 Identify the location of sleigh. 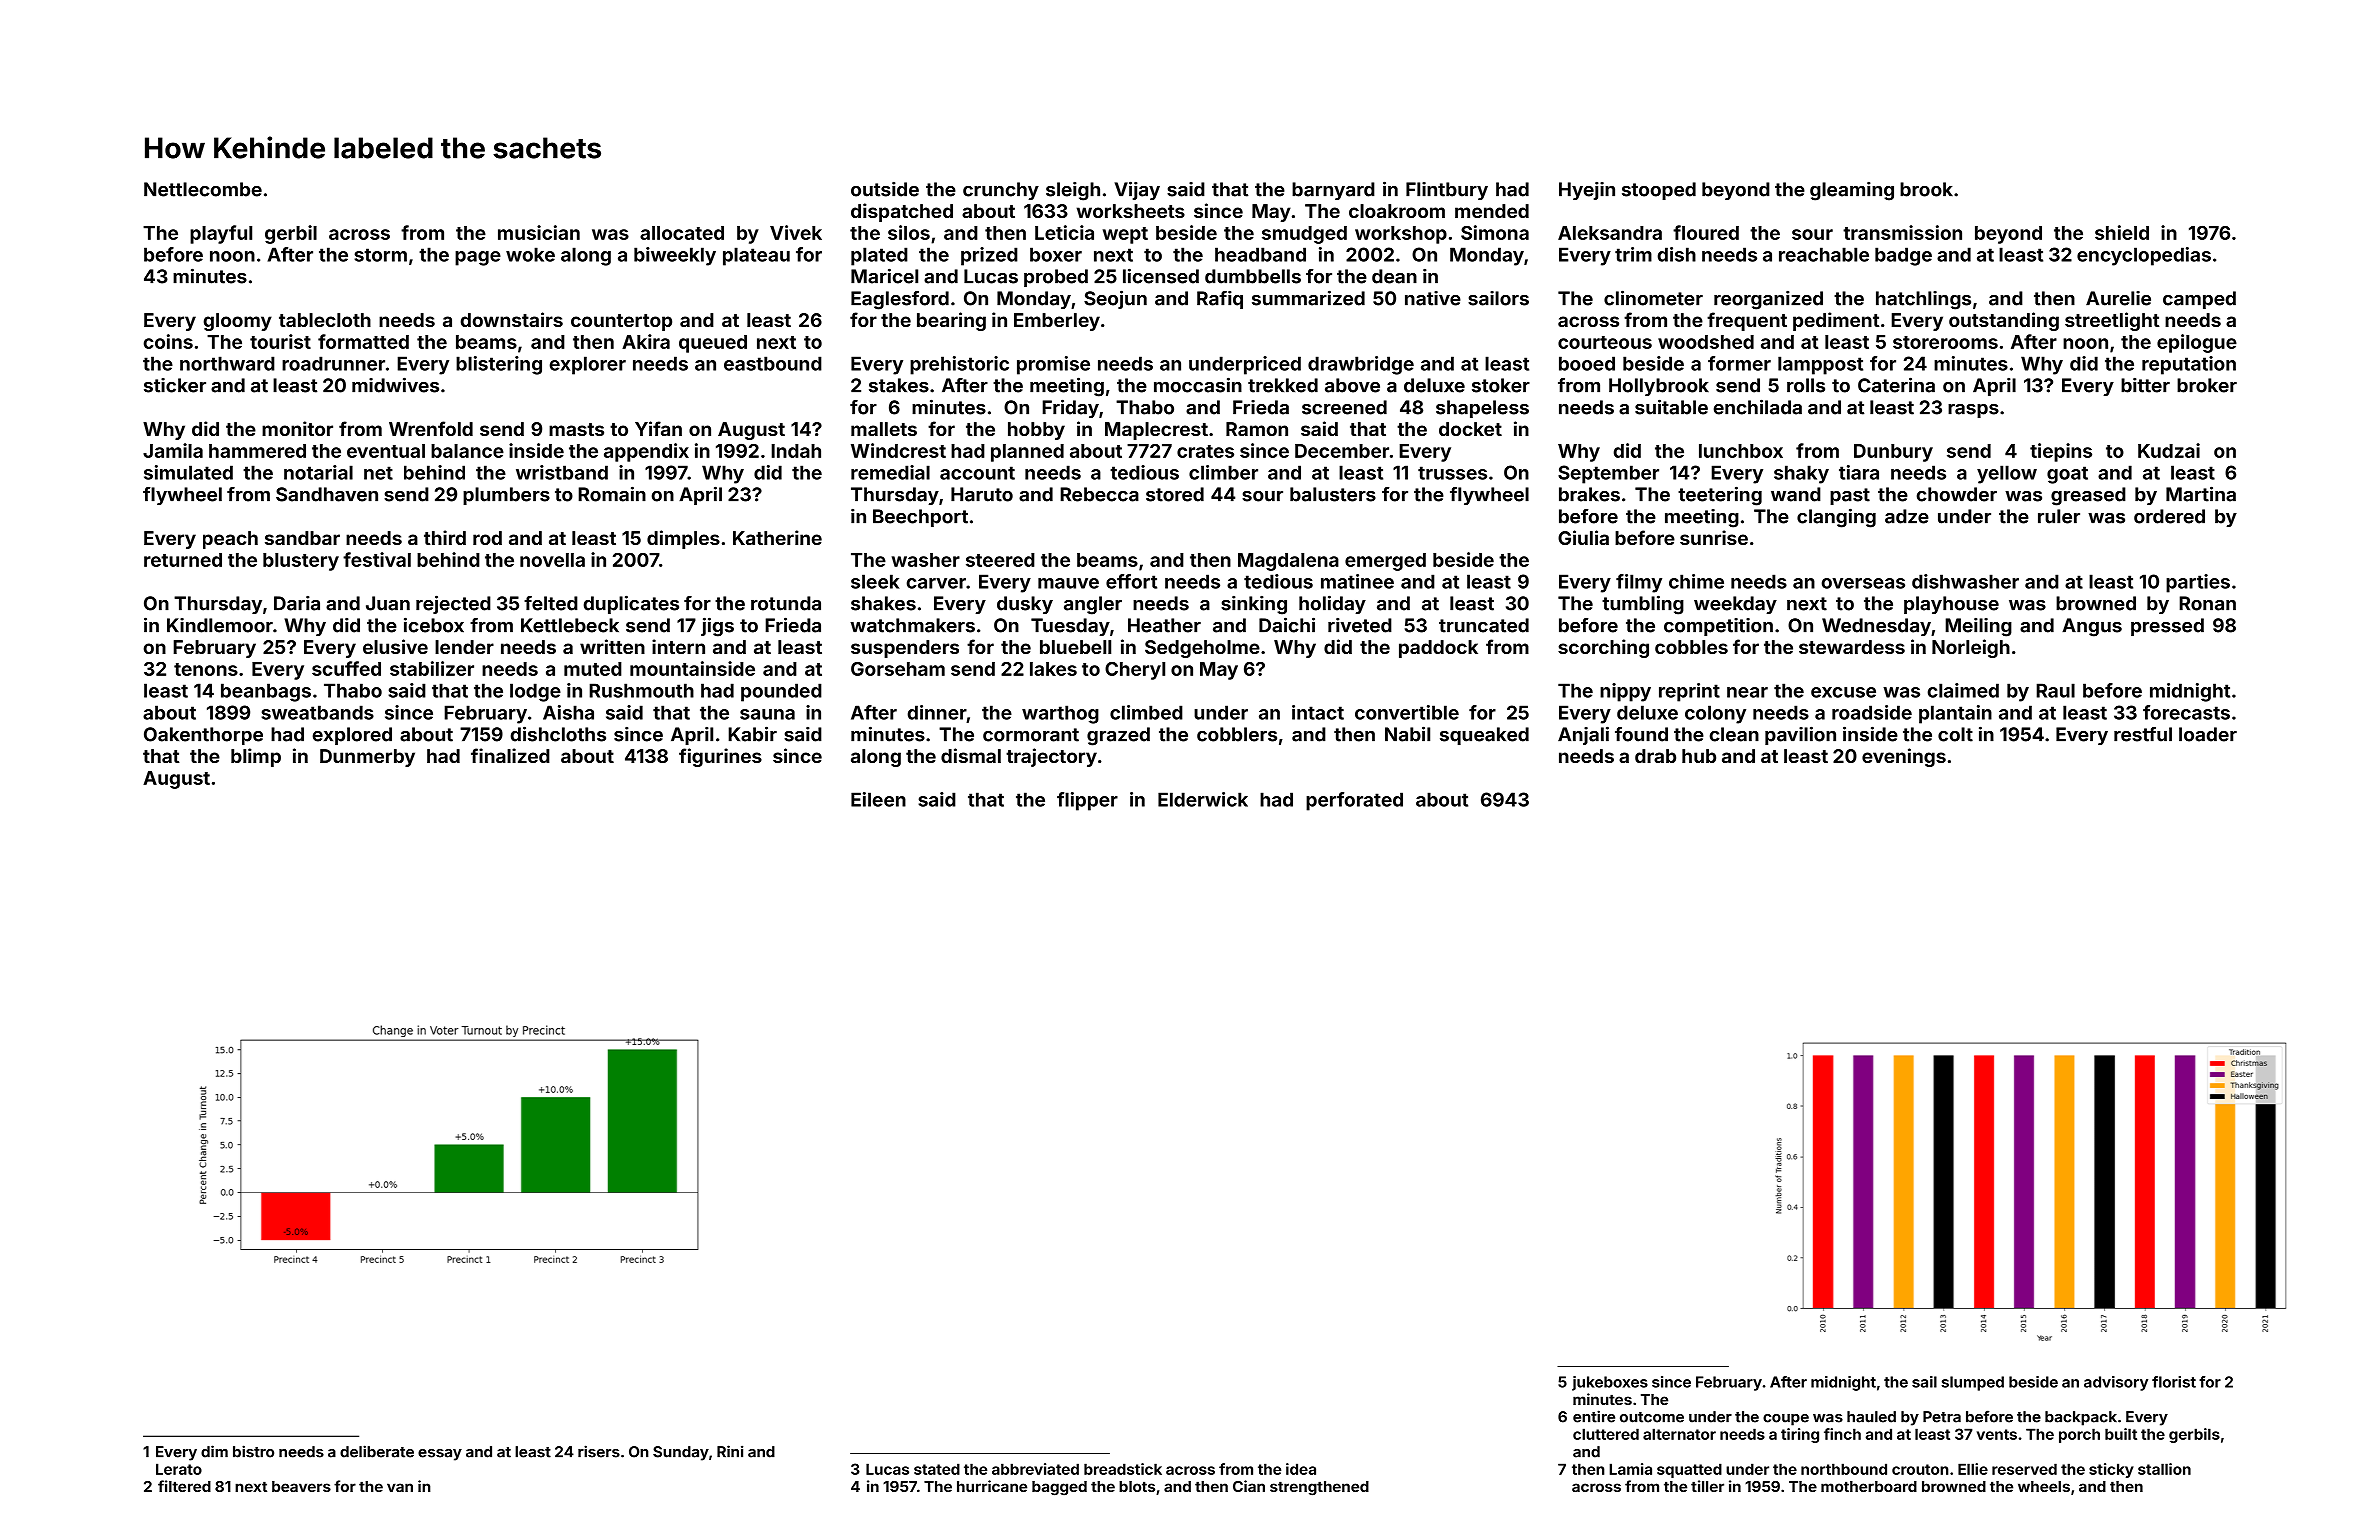
(1073, 191).
